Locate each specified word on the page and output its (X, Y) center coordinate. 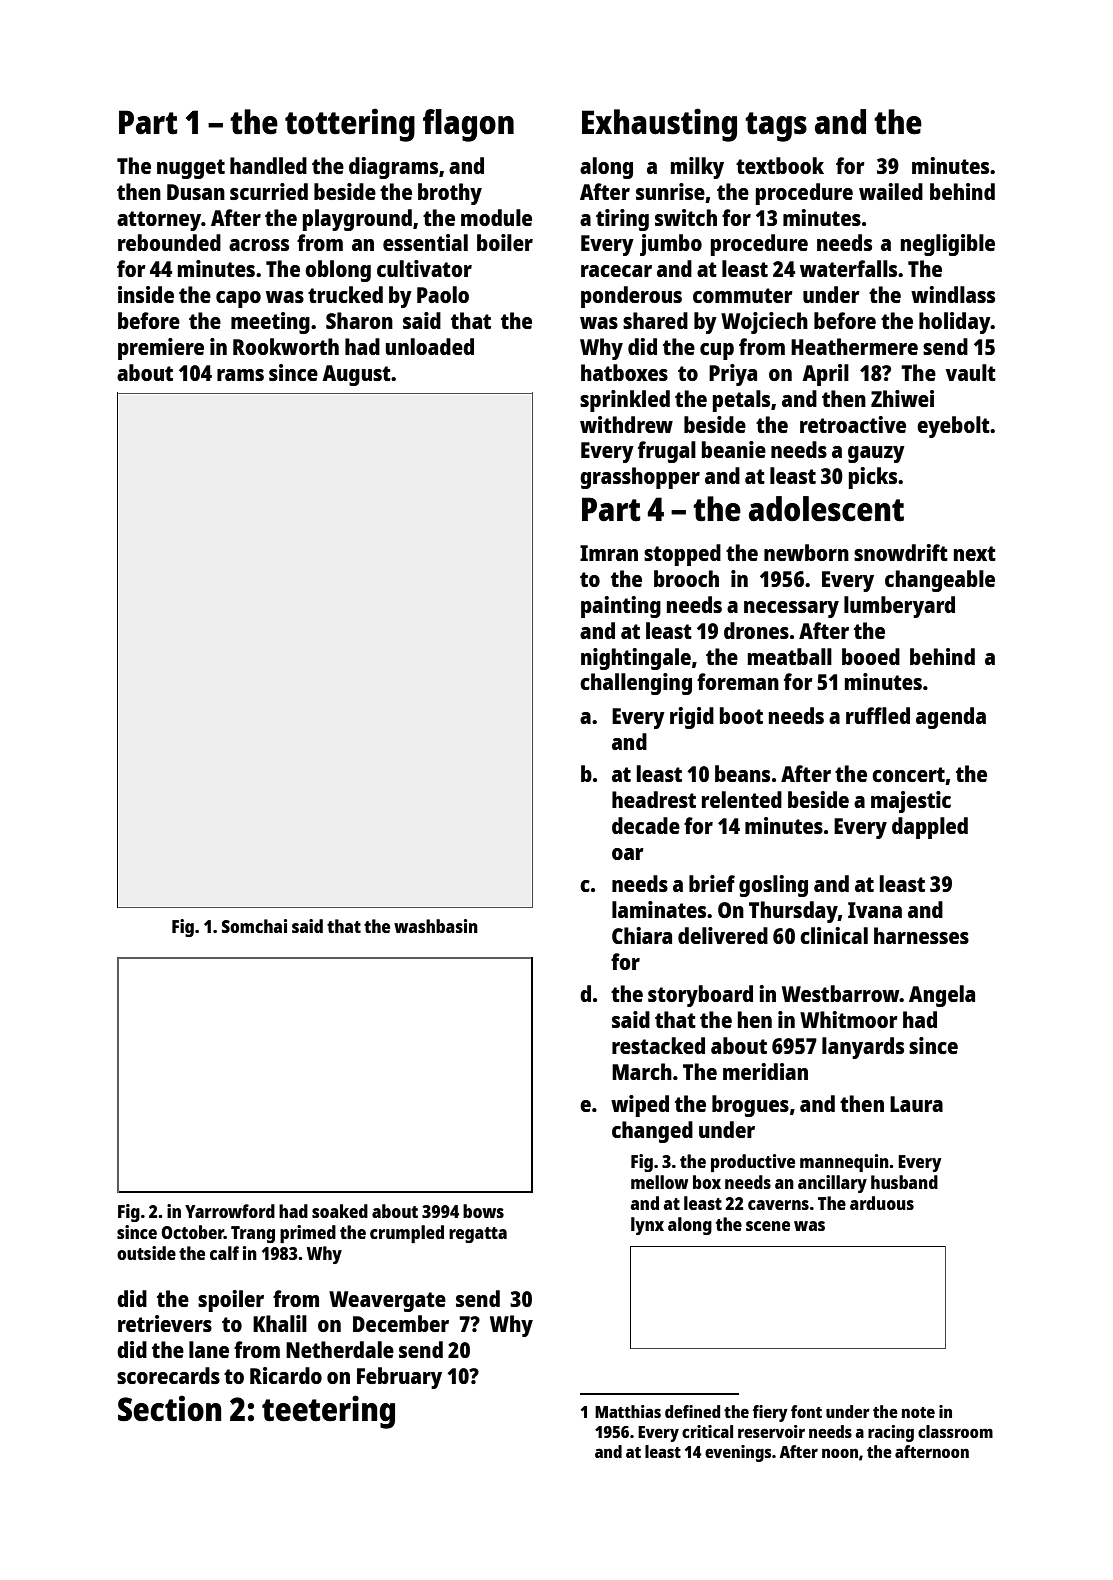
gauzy (876, 454)
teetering (328, 1412)
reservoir (771, 1431)
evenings (738, 1453)
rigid (692, 718)
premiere (161, 349)
